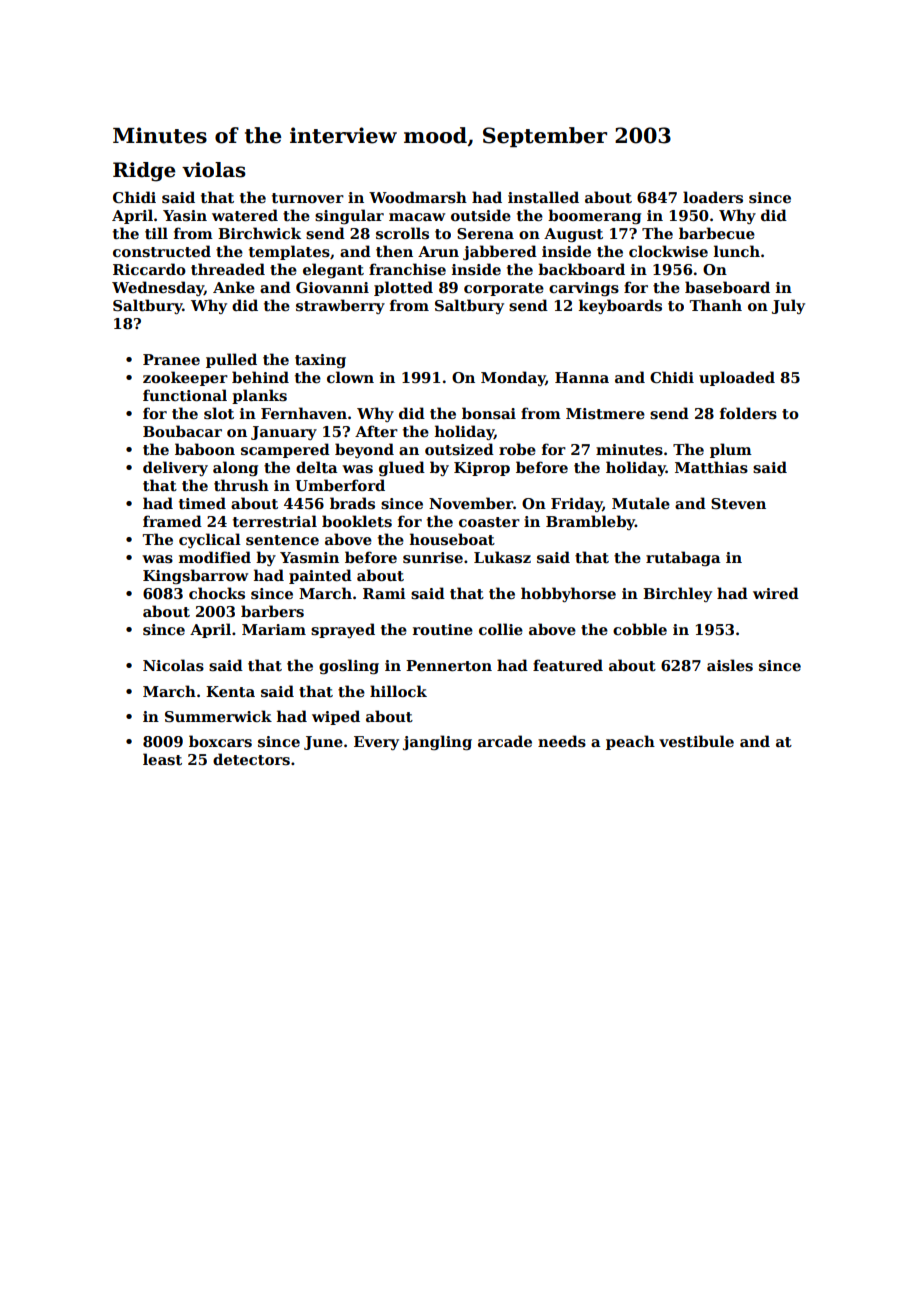 This screenshot has height=1308, width=924. Describe the element at coordinates (403, 288) in the screenshot. I see `plotted` at that location.
